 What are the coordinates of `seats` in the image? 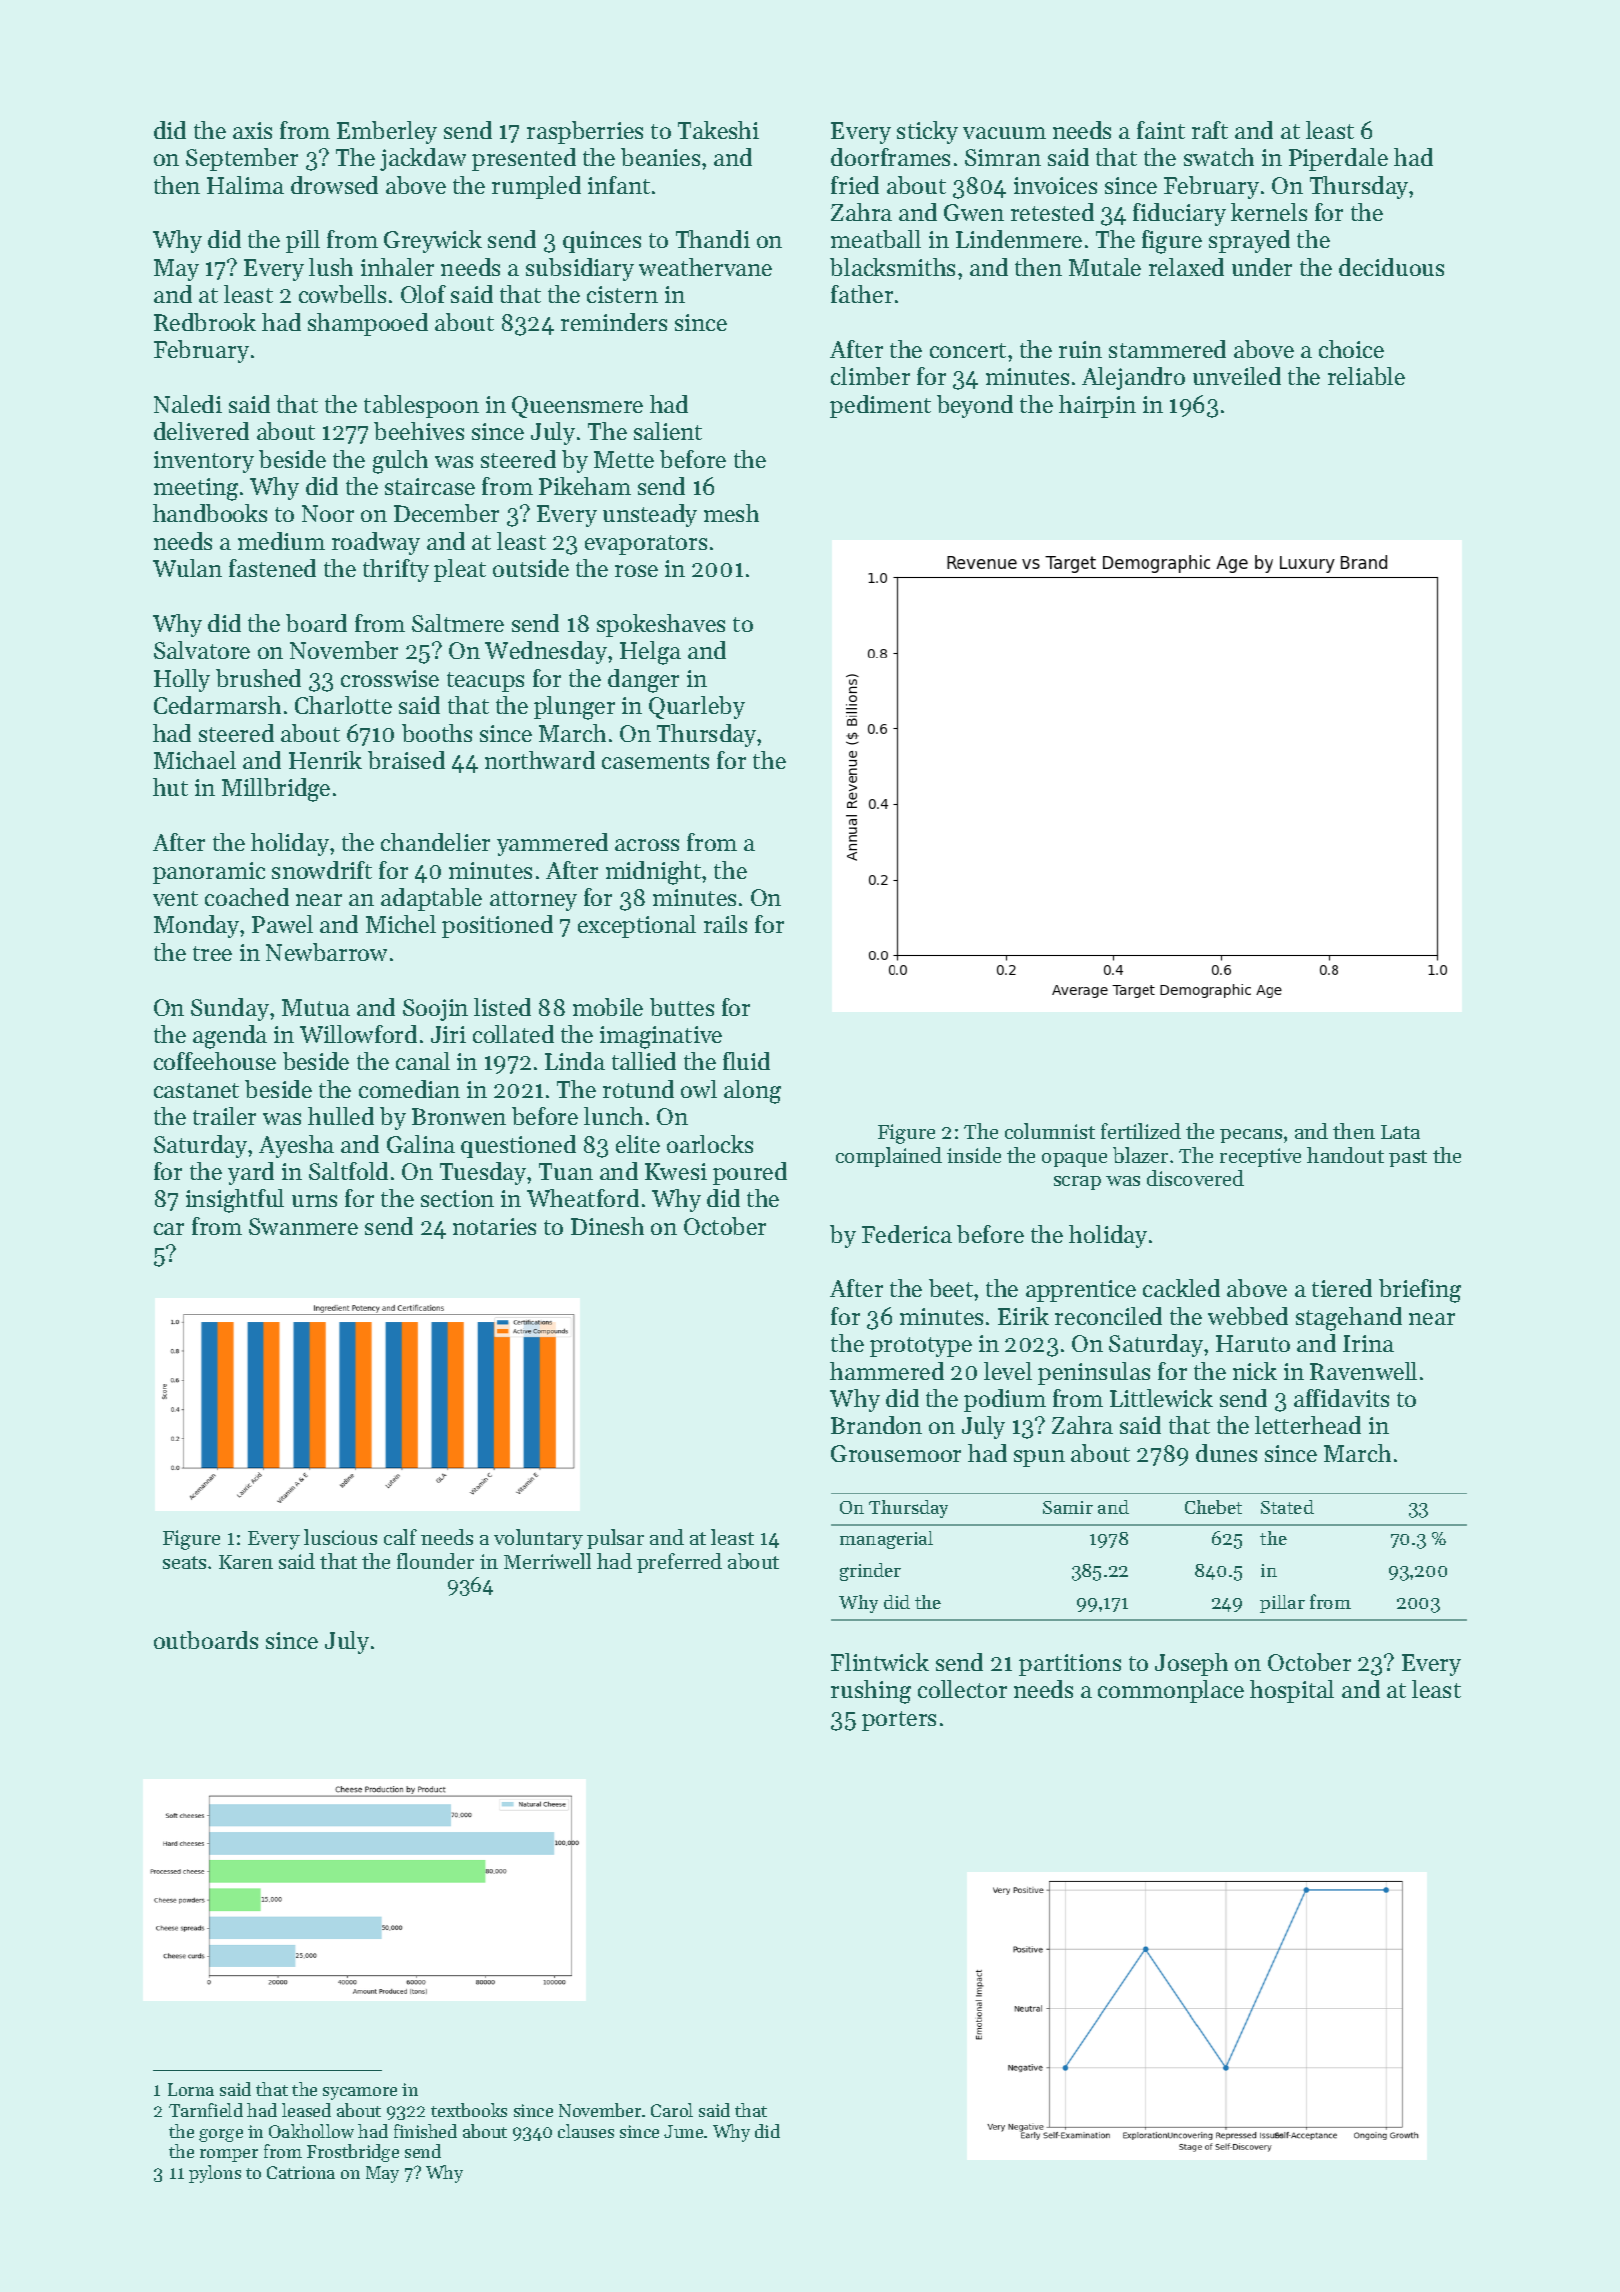 It's located at (184, 1562).
